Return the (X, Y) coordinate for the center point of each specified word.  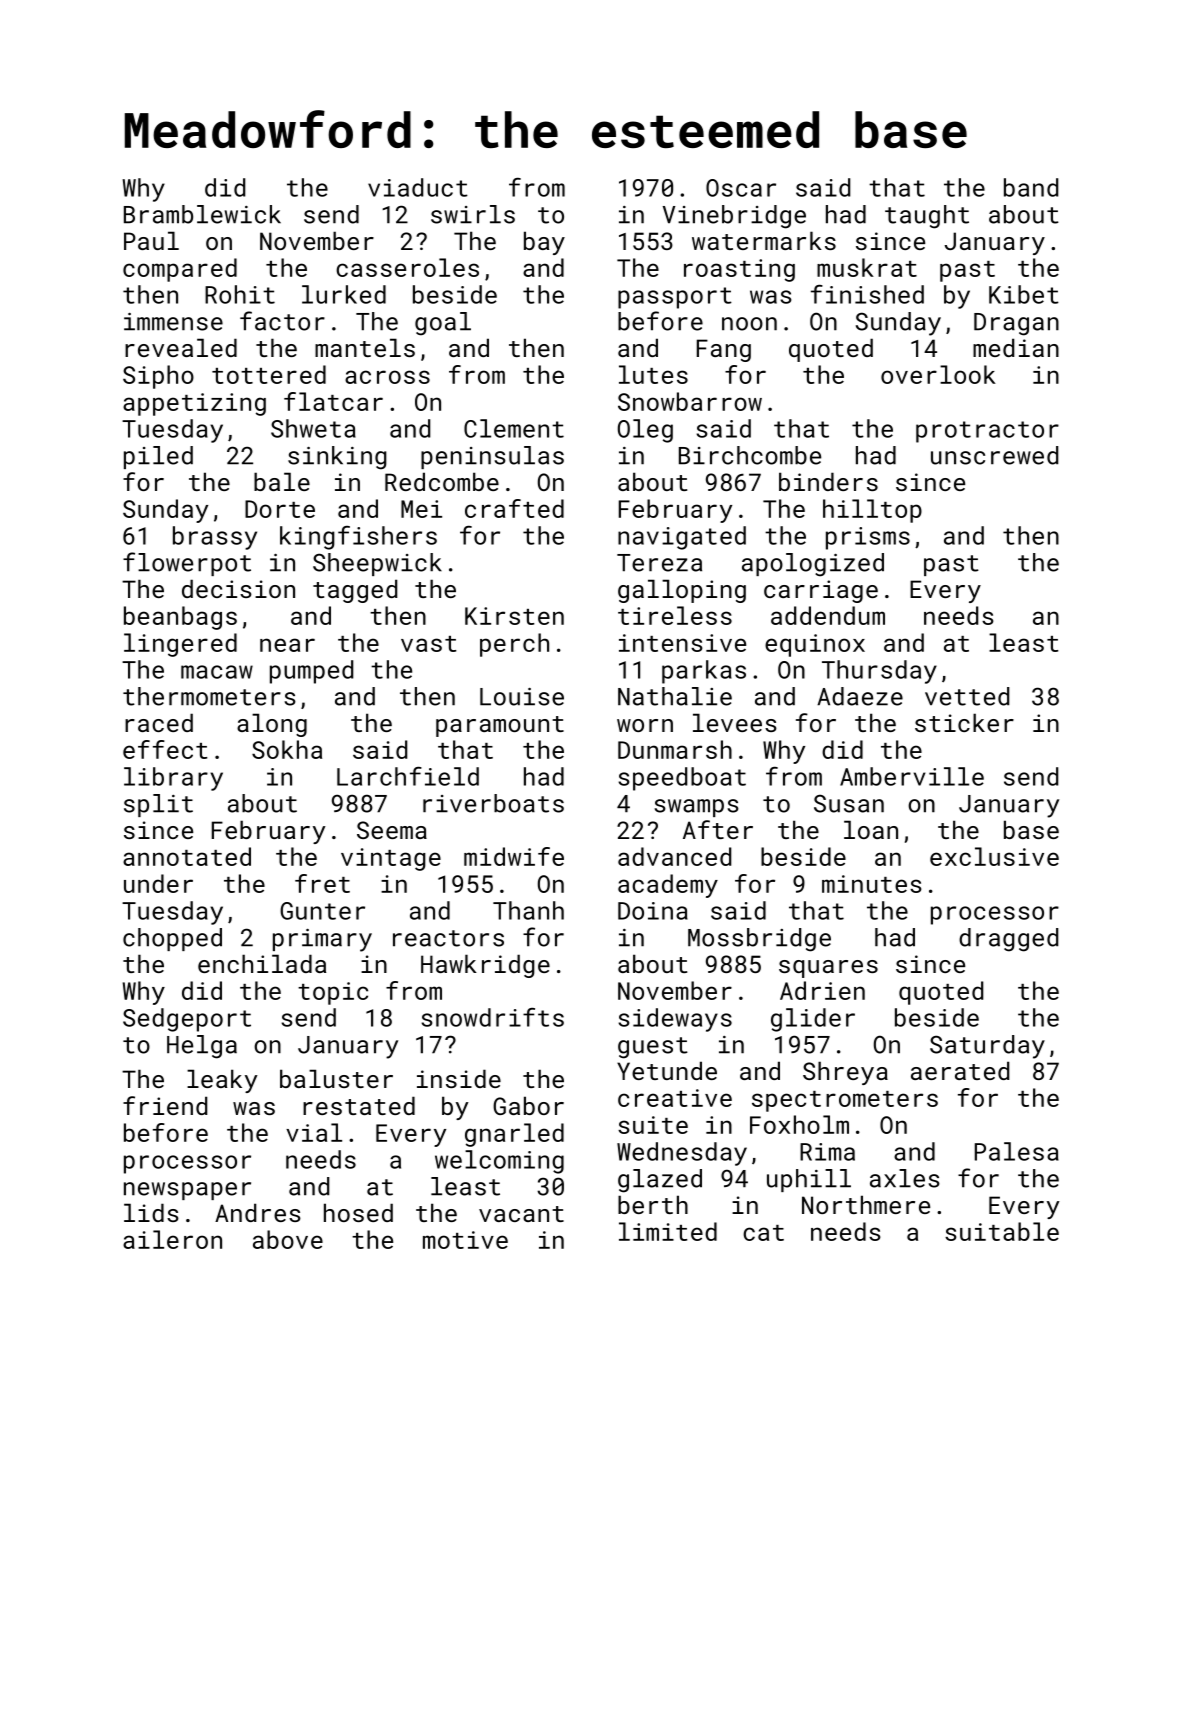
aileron (172, 1239)
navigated (682, 538)
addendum (828, 615)
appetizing (194, 404)
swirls (473, 214)
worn (645, 725)
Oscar (741, 188)
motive (465, 1240)
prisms (868, 538)
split (158, 805)
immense (173, 322)
